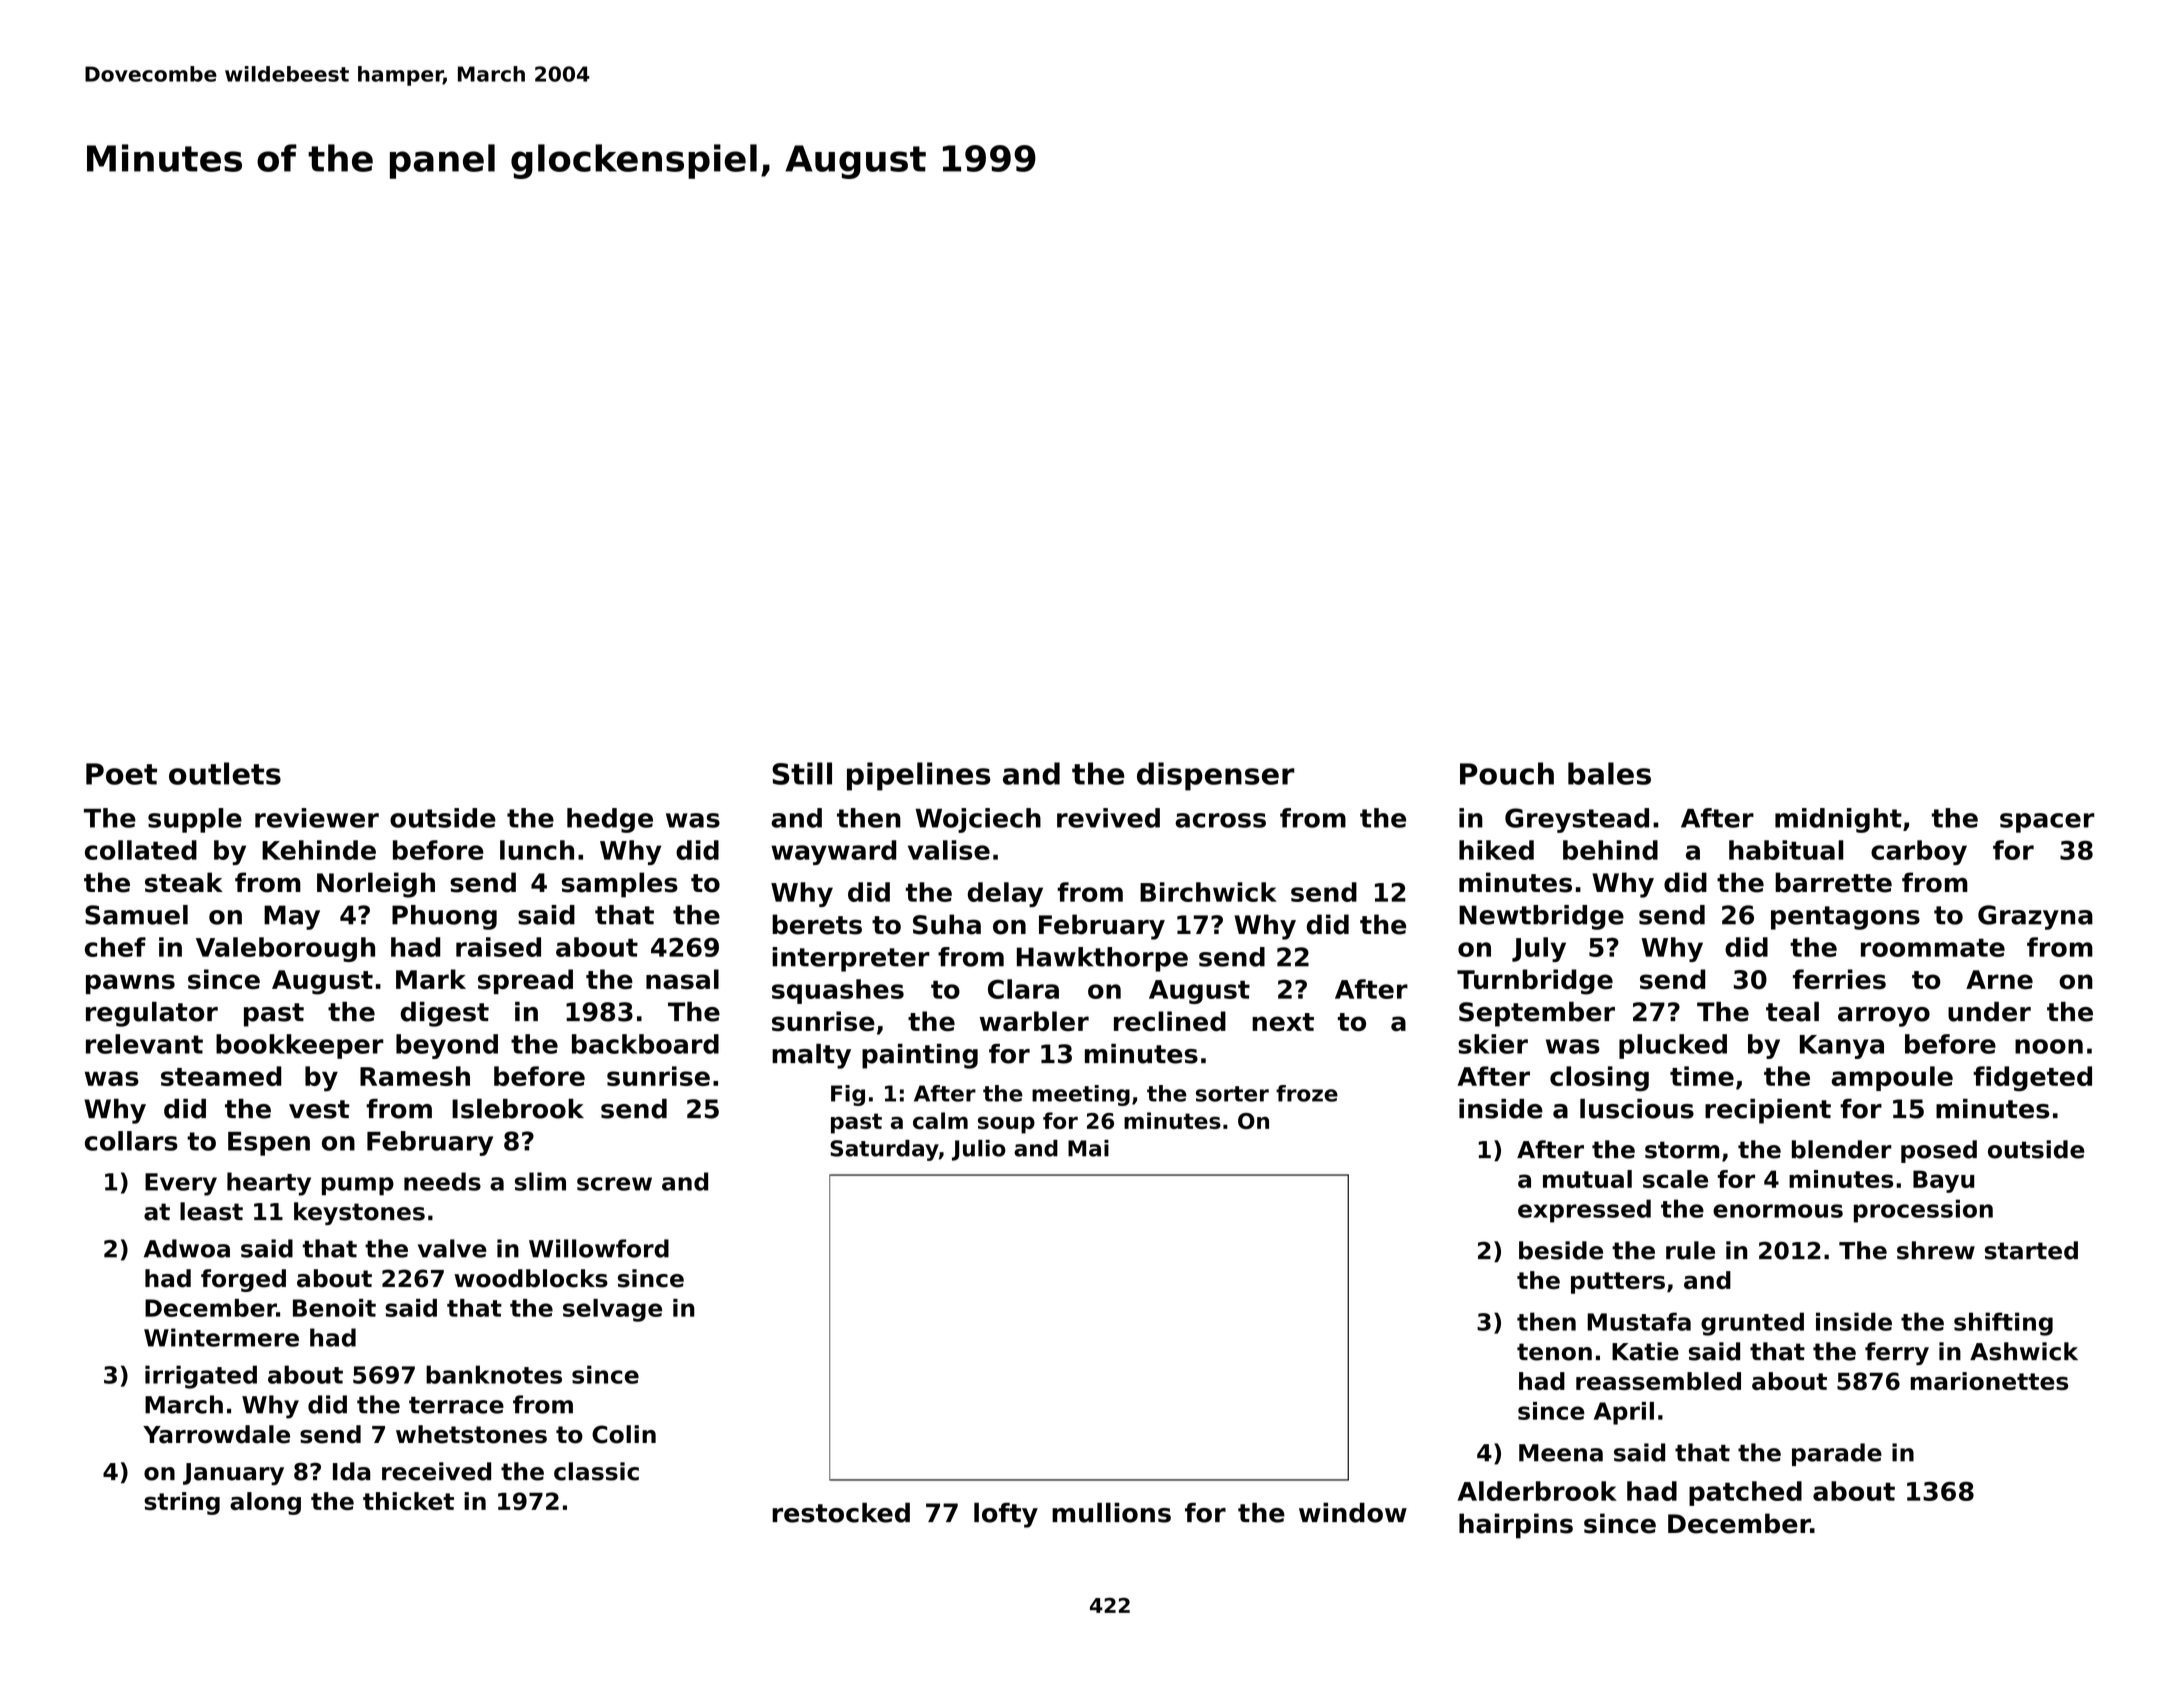 This screenshot has height=1683, width=2178. What do you see at coordinates (919, 776) in the screenshot?
I see `pipelines` at bounding box center [919, 776].
